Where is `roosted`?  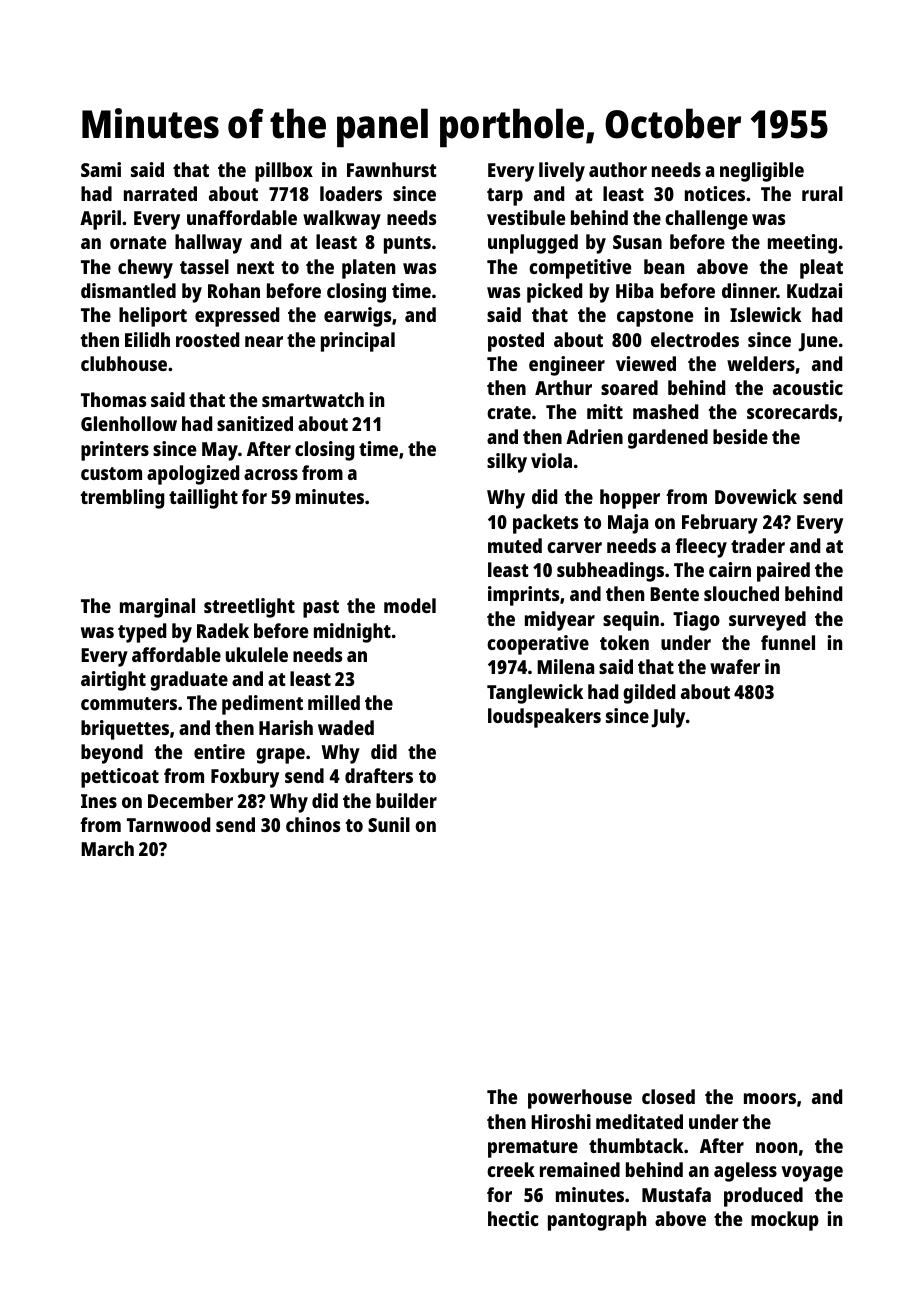 roosted is located at coordinates (207, 339).
